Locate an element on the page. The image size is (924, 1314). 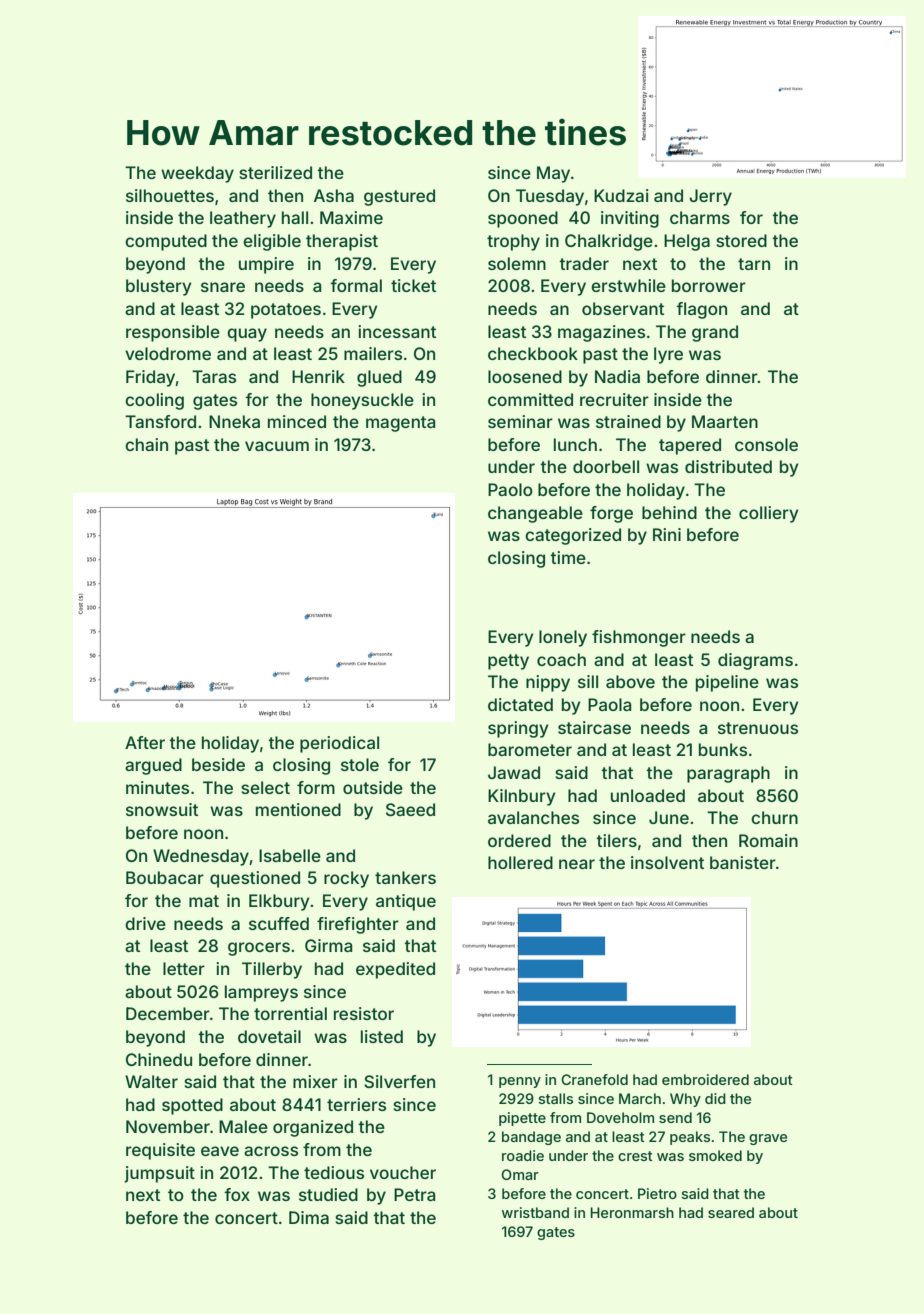
Jerry is located at coordinates (710, 197).
